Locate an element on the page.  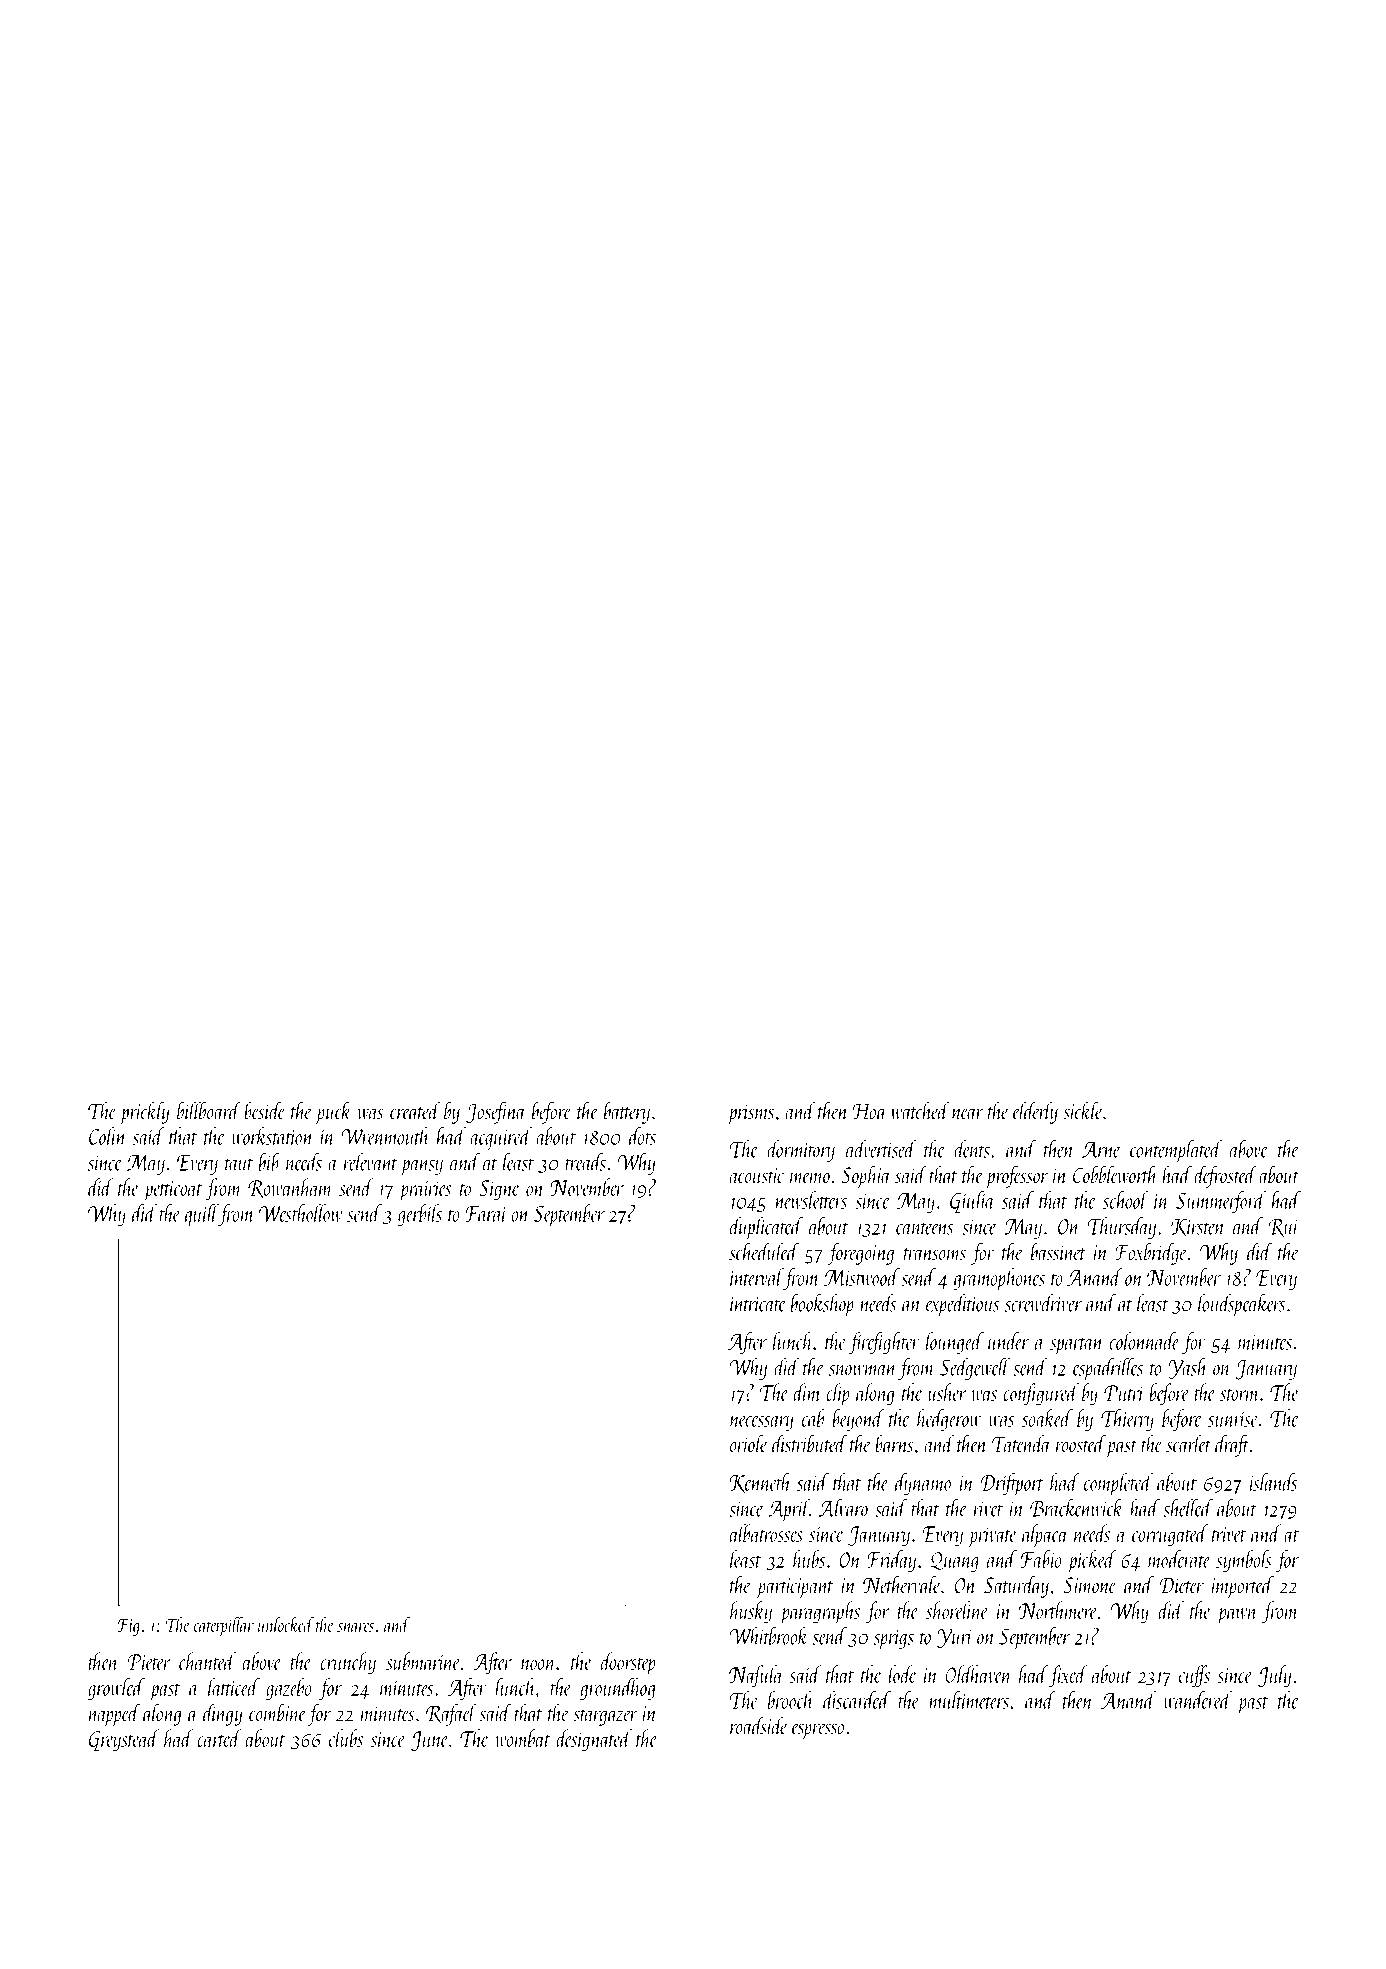
dingy is located at coordinates (222, 1714).
